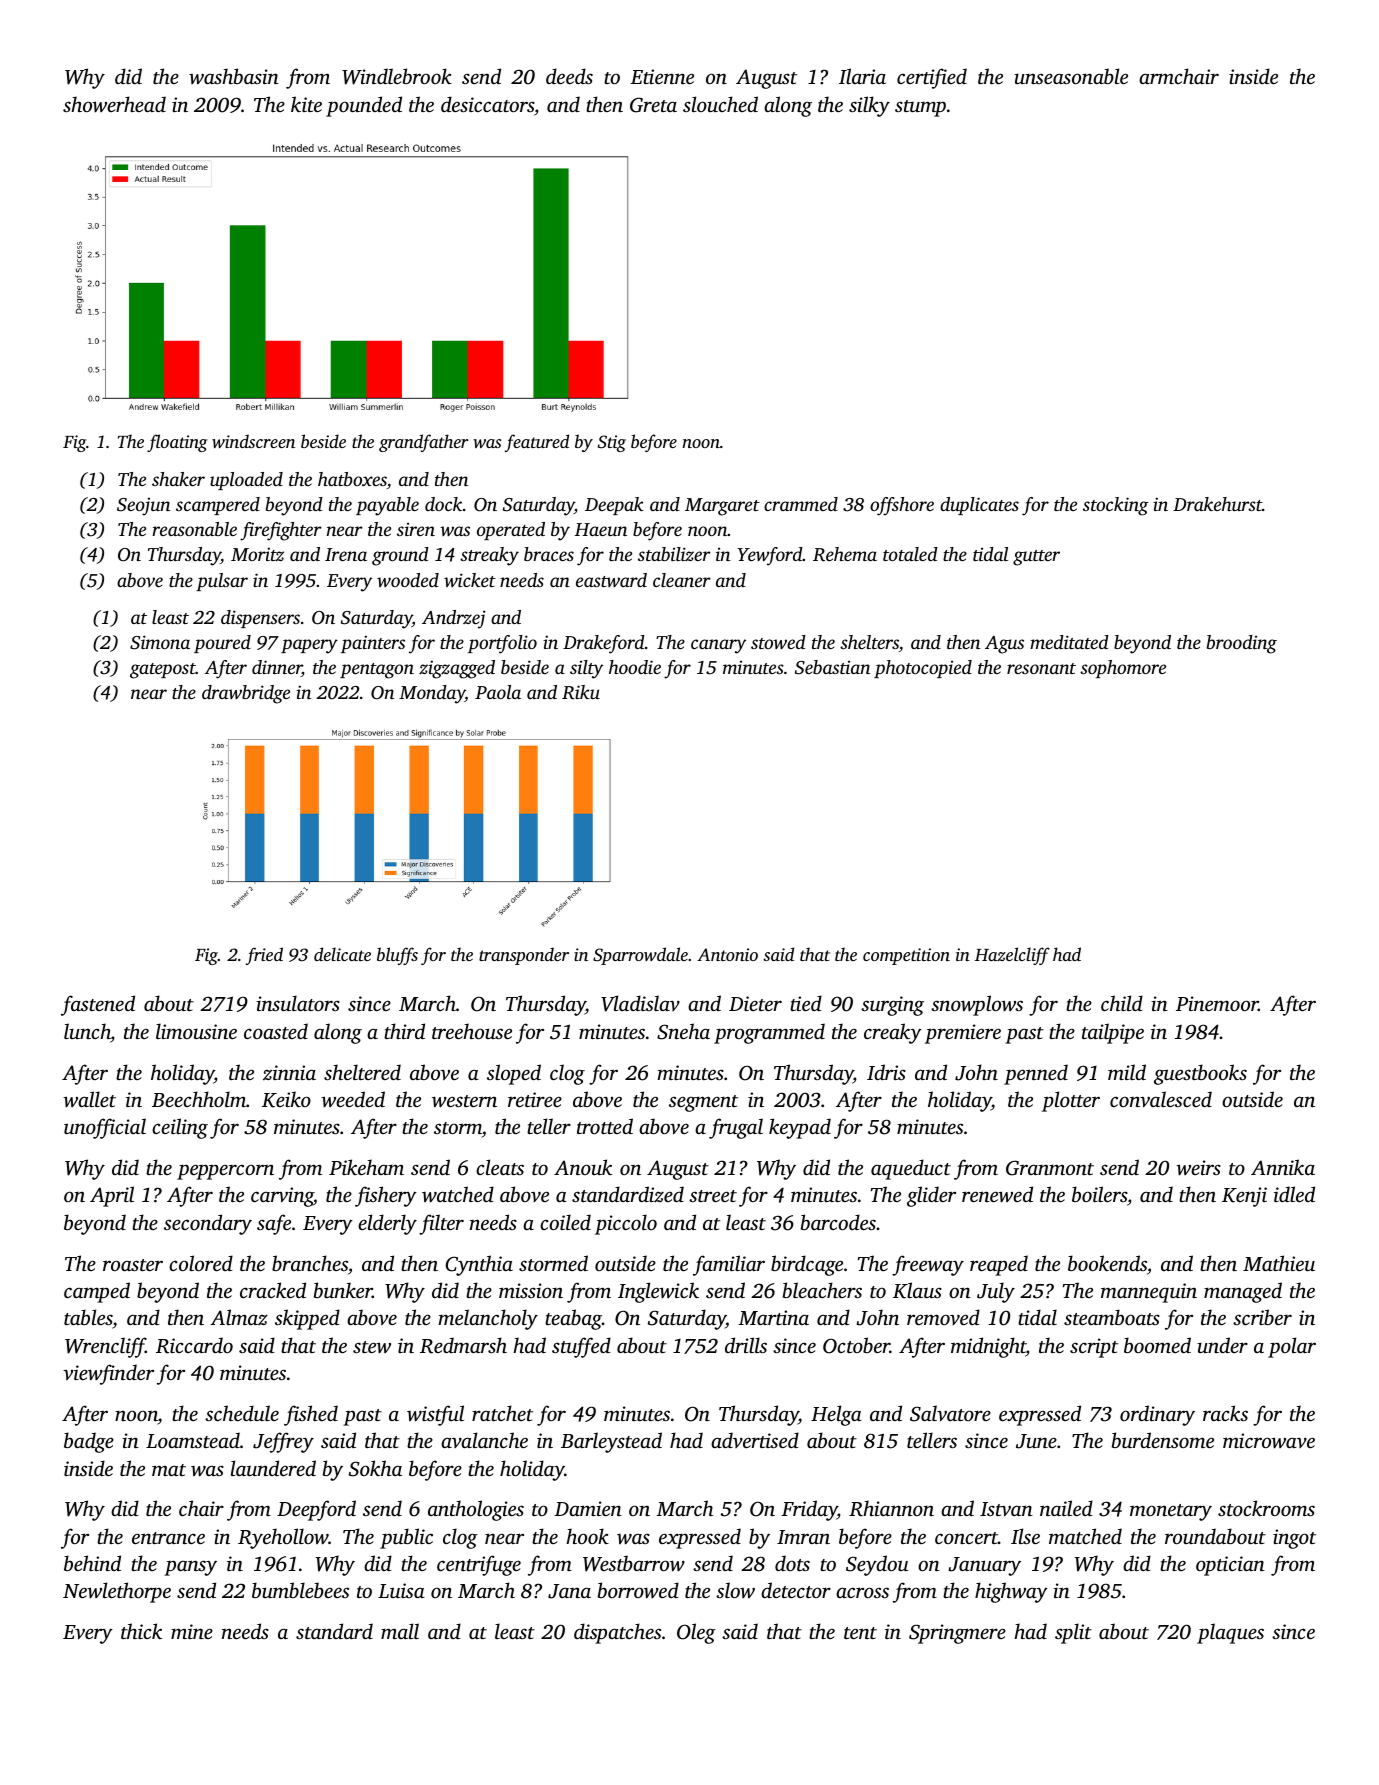 The image size is (1379, 1785). Describe the element at coordinates (617, 1633) in the document. I see `dispatches` at that location.
